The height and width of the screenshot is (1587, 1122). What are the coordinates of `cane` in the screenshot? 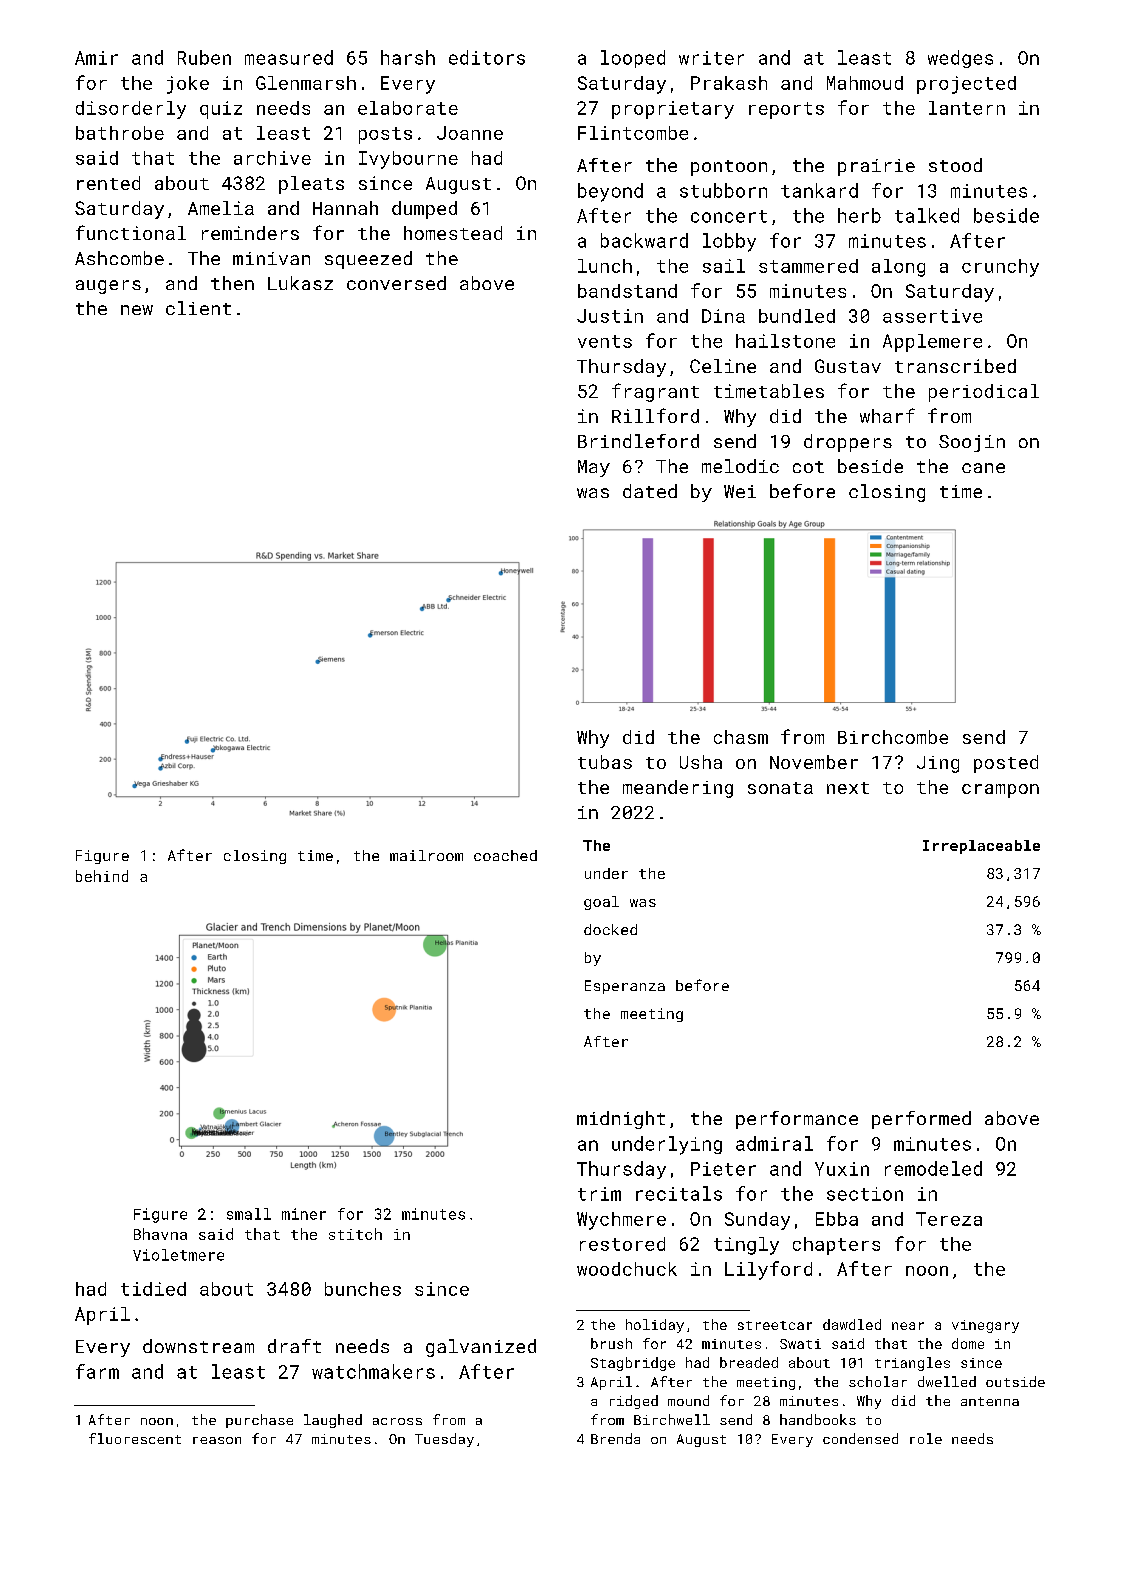 It's located at (983, 468).
